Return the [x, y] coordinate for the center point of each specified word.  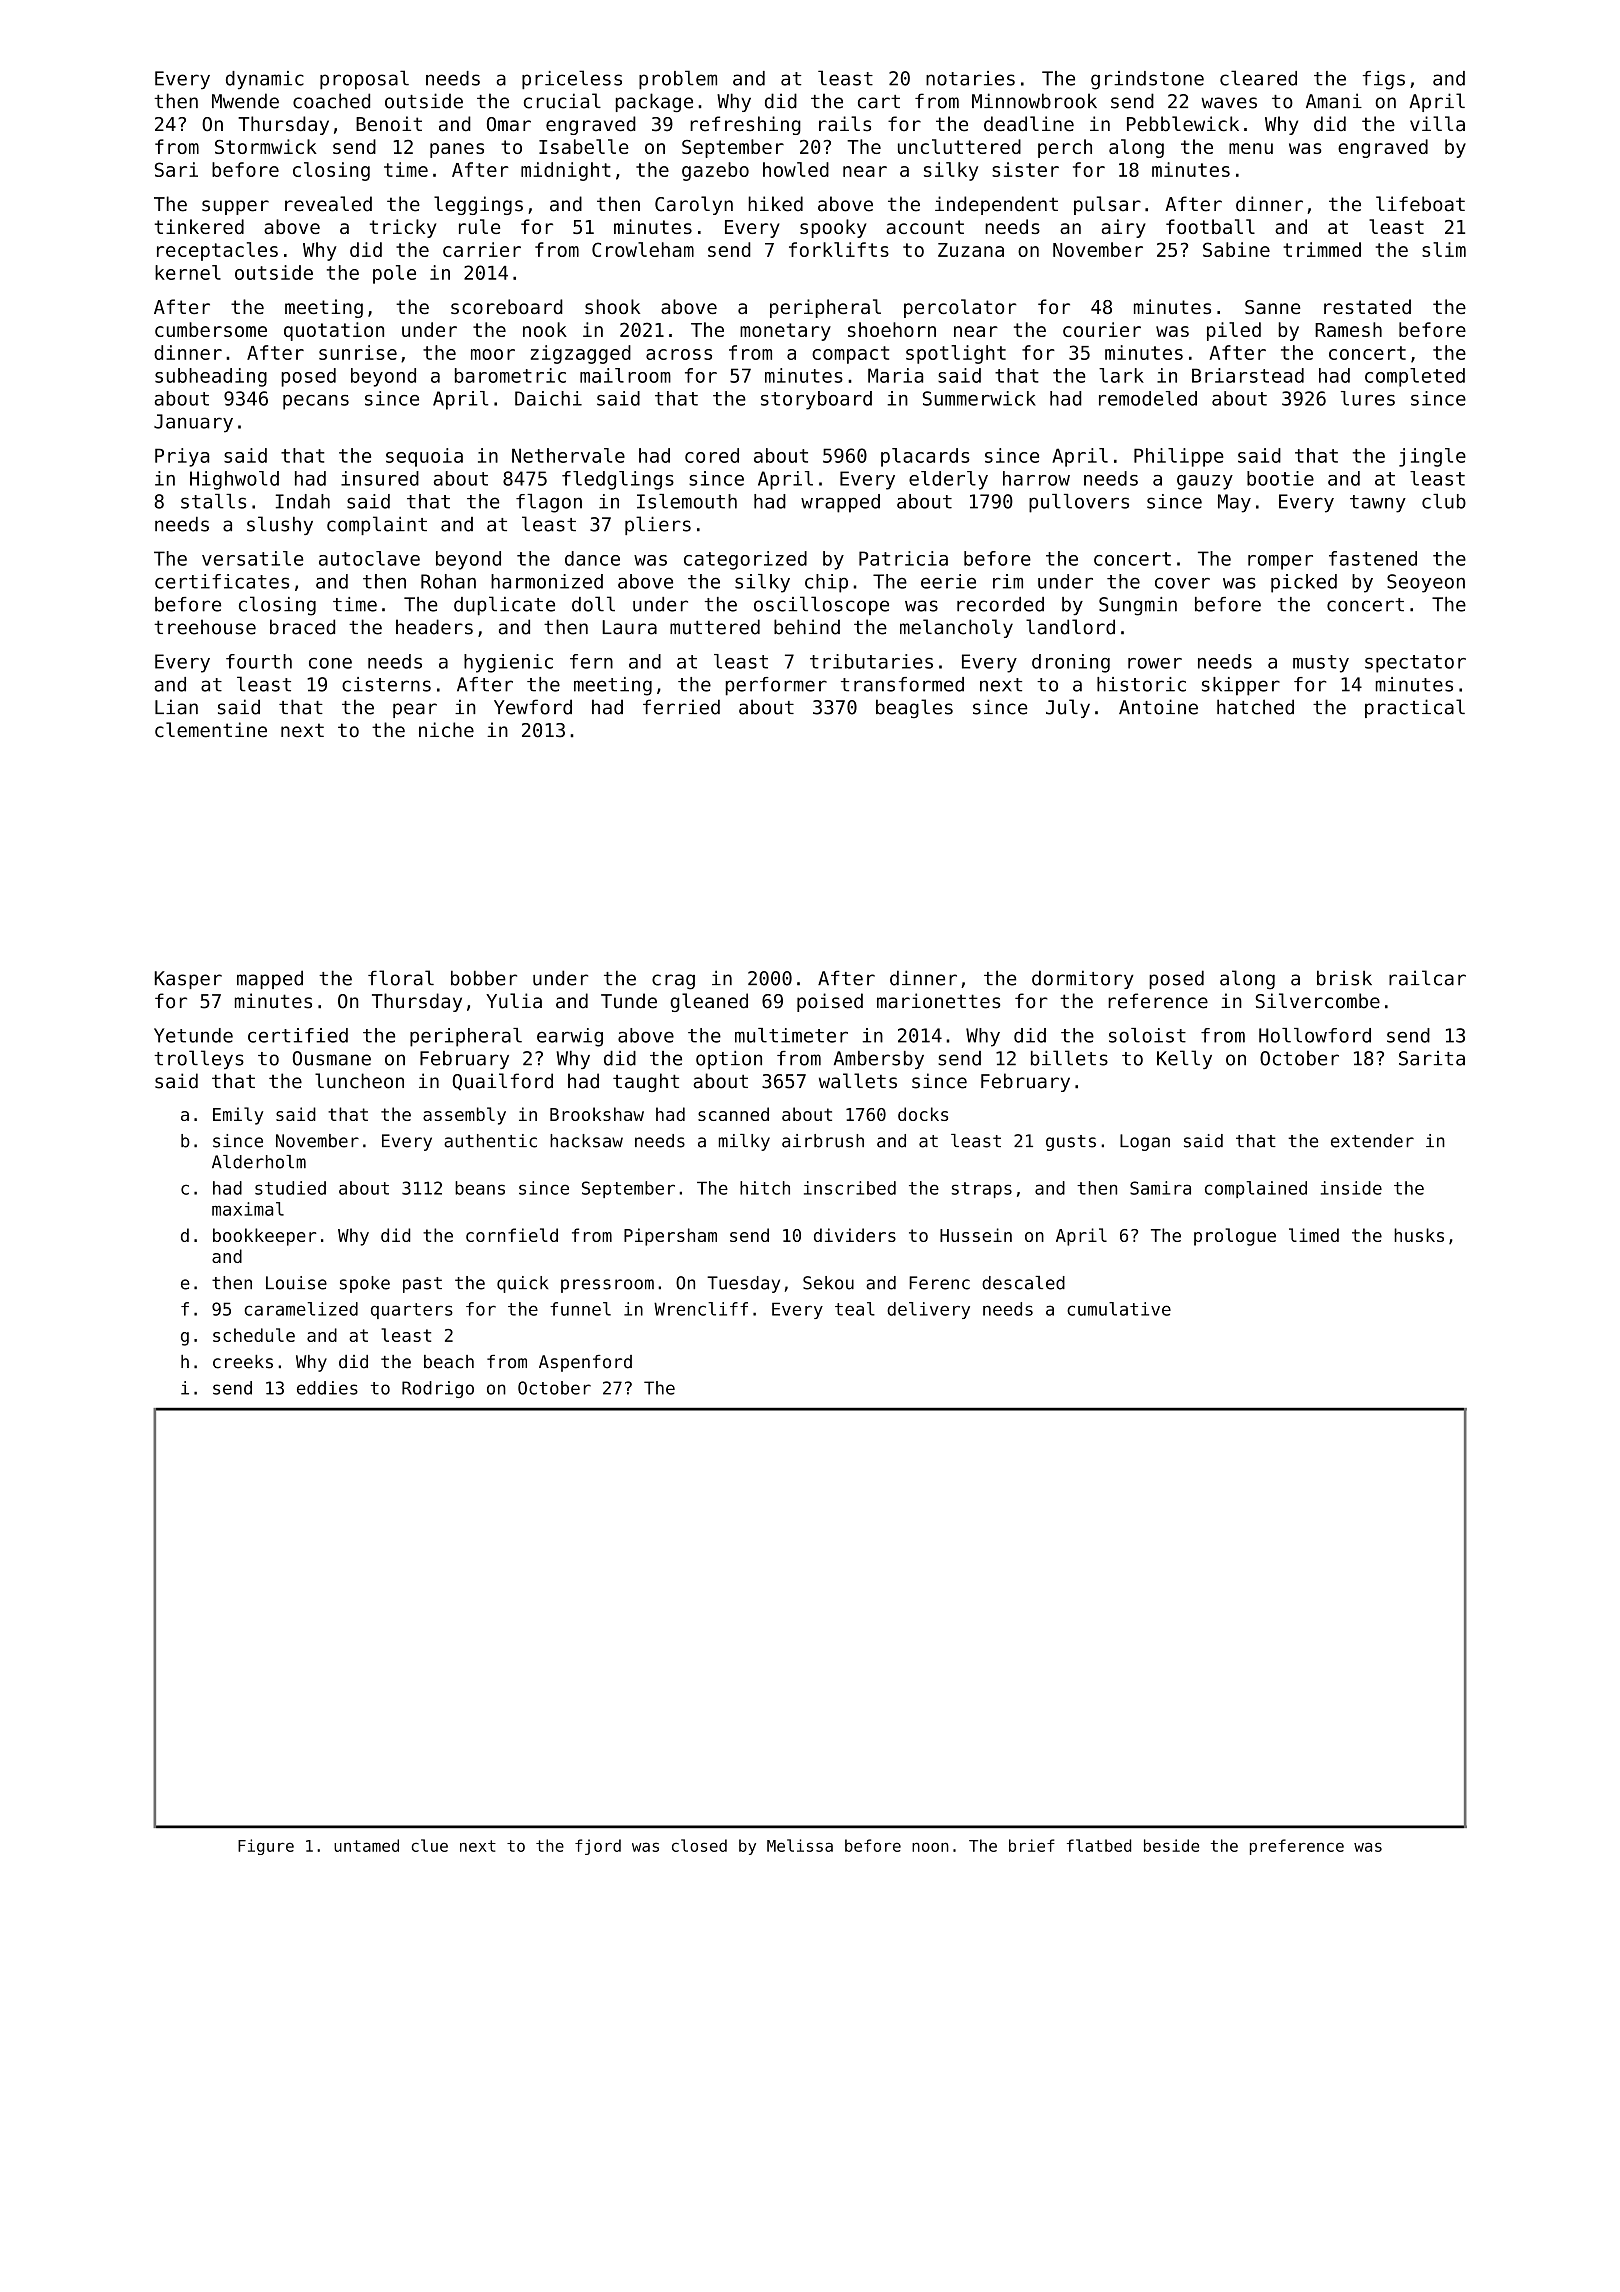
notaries [970, 78]
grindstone [1147, 80]
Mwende [245, 101]
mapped [270, 979]
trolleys [199, 1059]
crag [673, 982]
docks [923, 1114]
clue [430, 1845]
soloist [1147, 1035]
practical [1415, 708]
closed [699, 1845]
